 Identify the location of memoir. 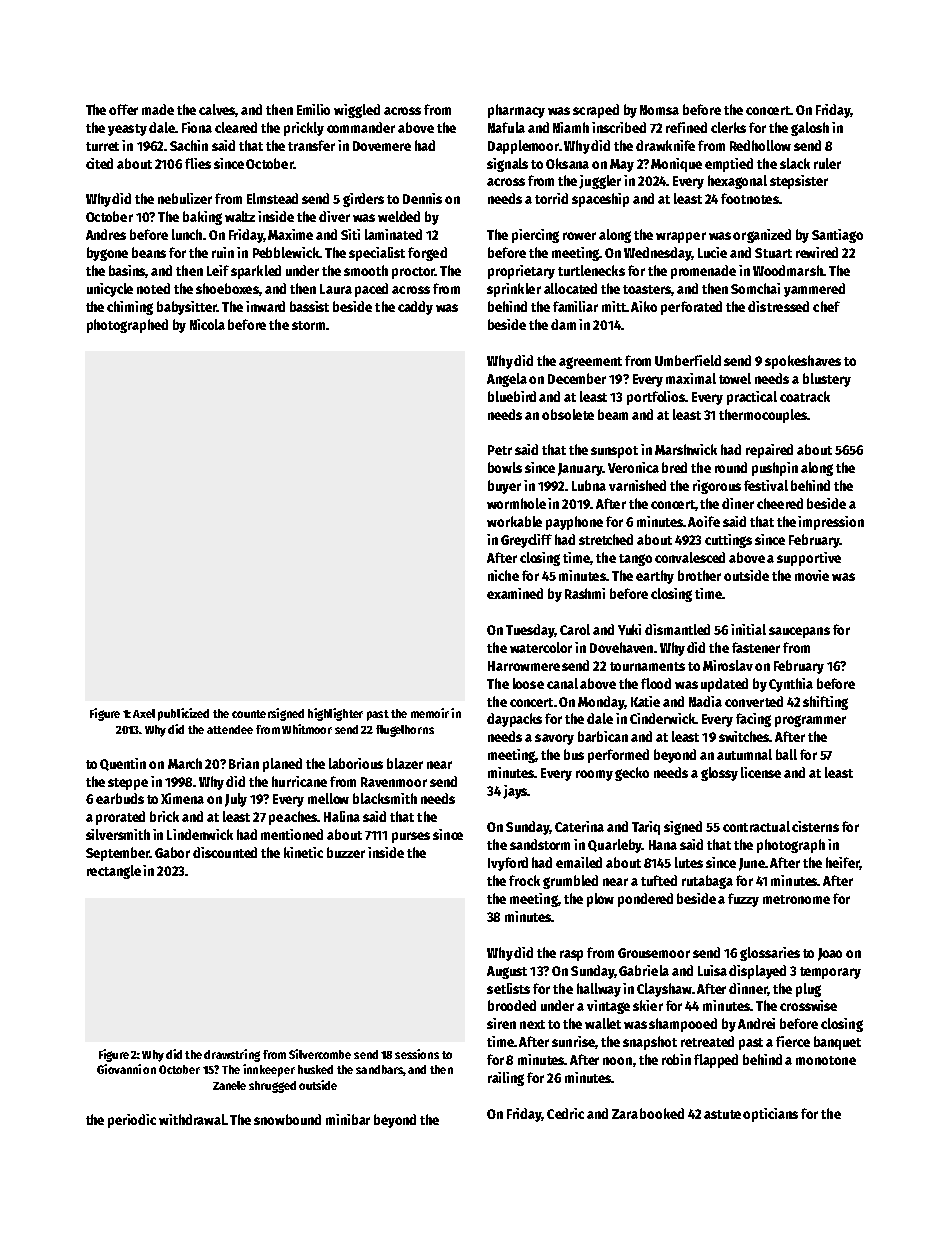
(430, 713).
